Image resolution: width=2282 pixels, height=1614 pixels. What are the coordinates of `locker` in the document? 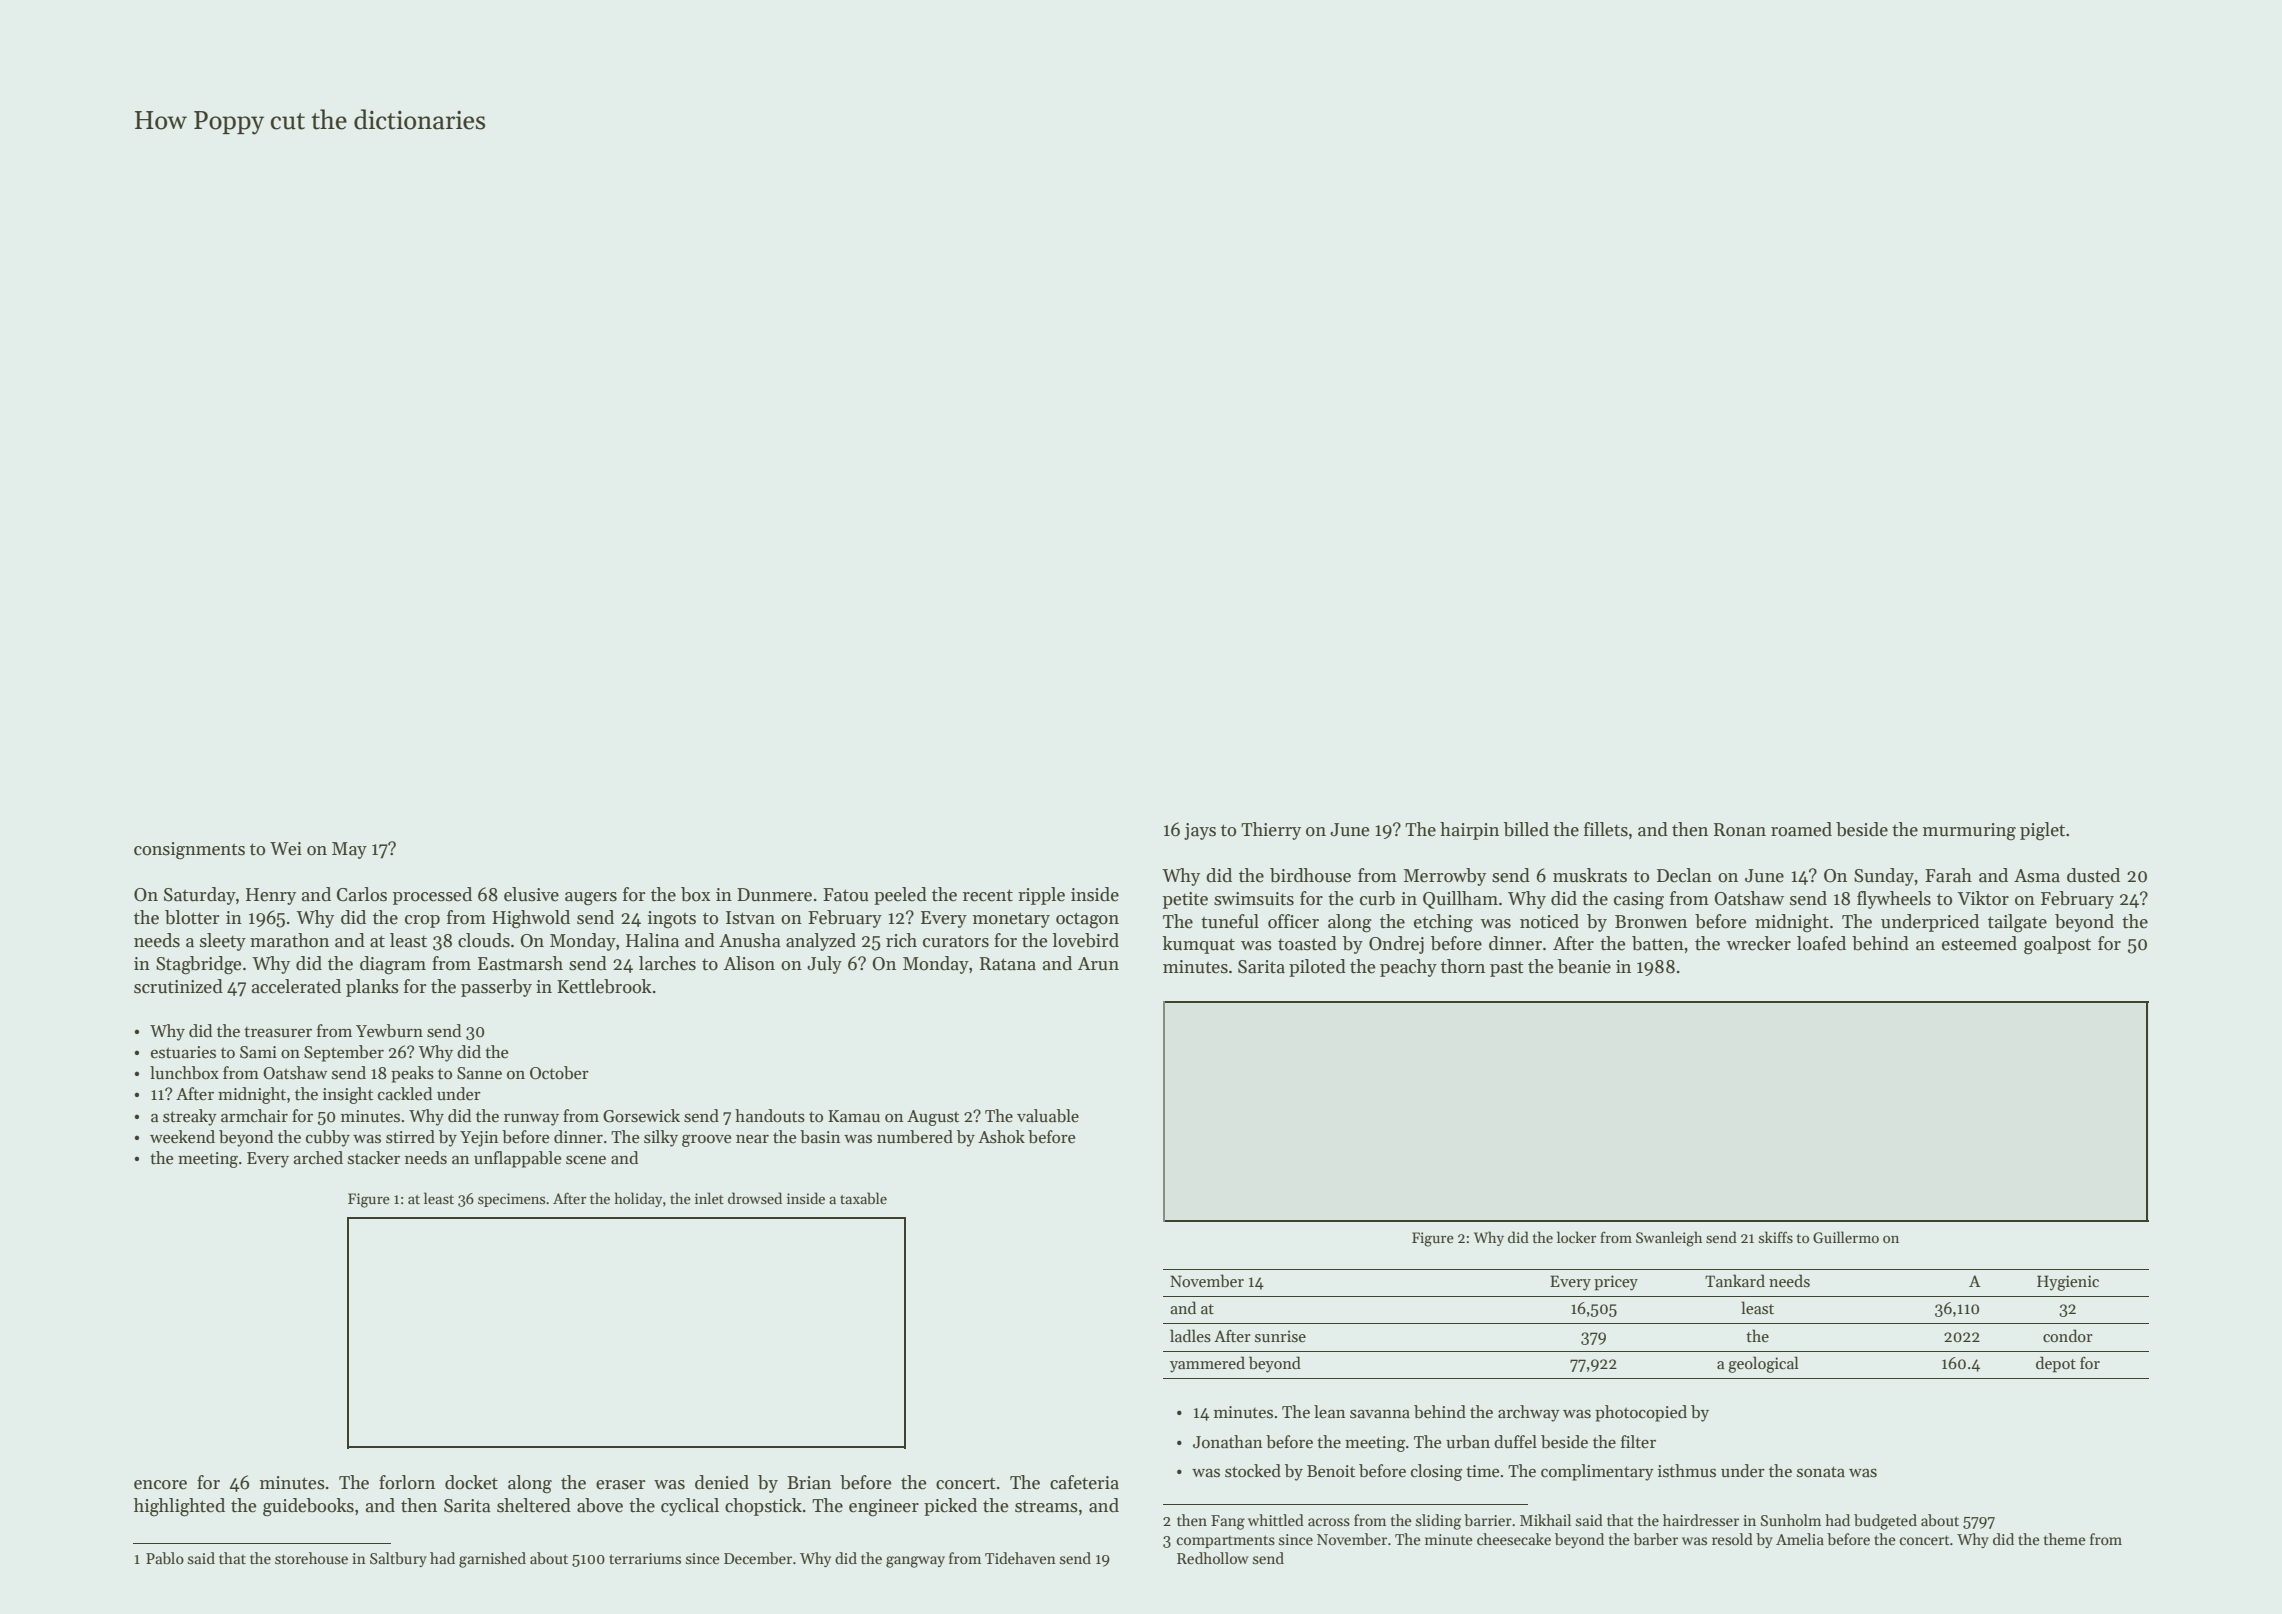 It's located at (1576, 1237).
